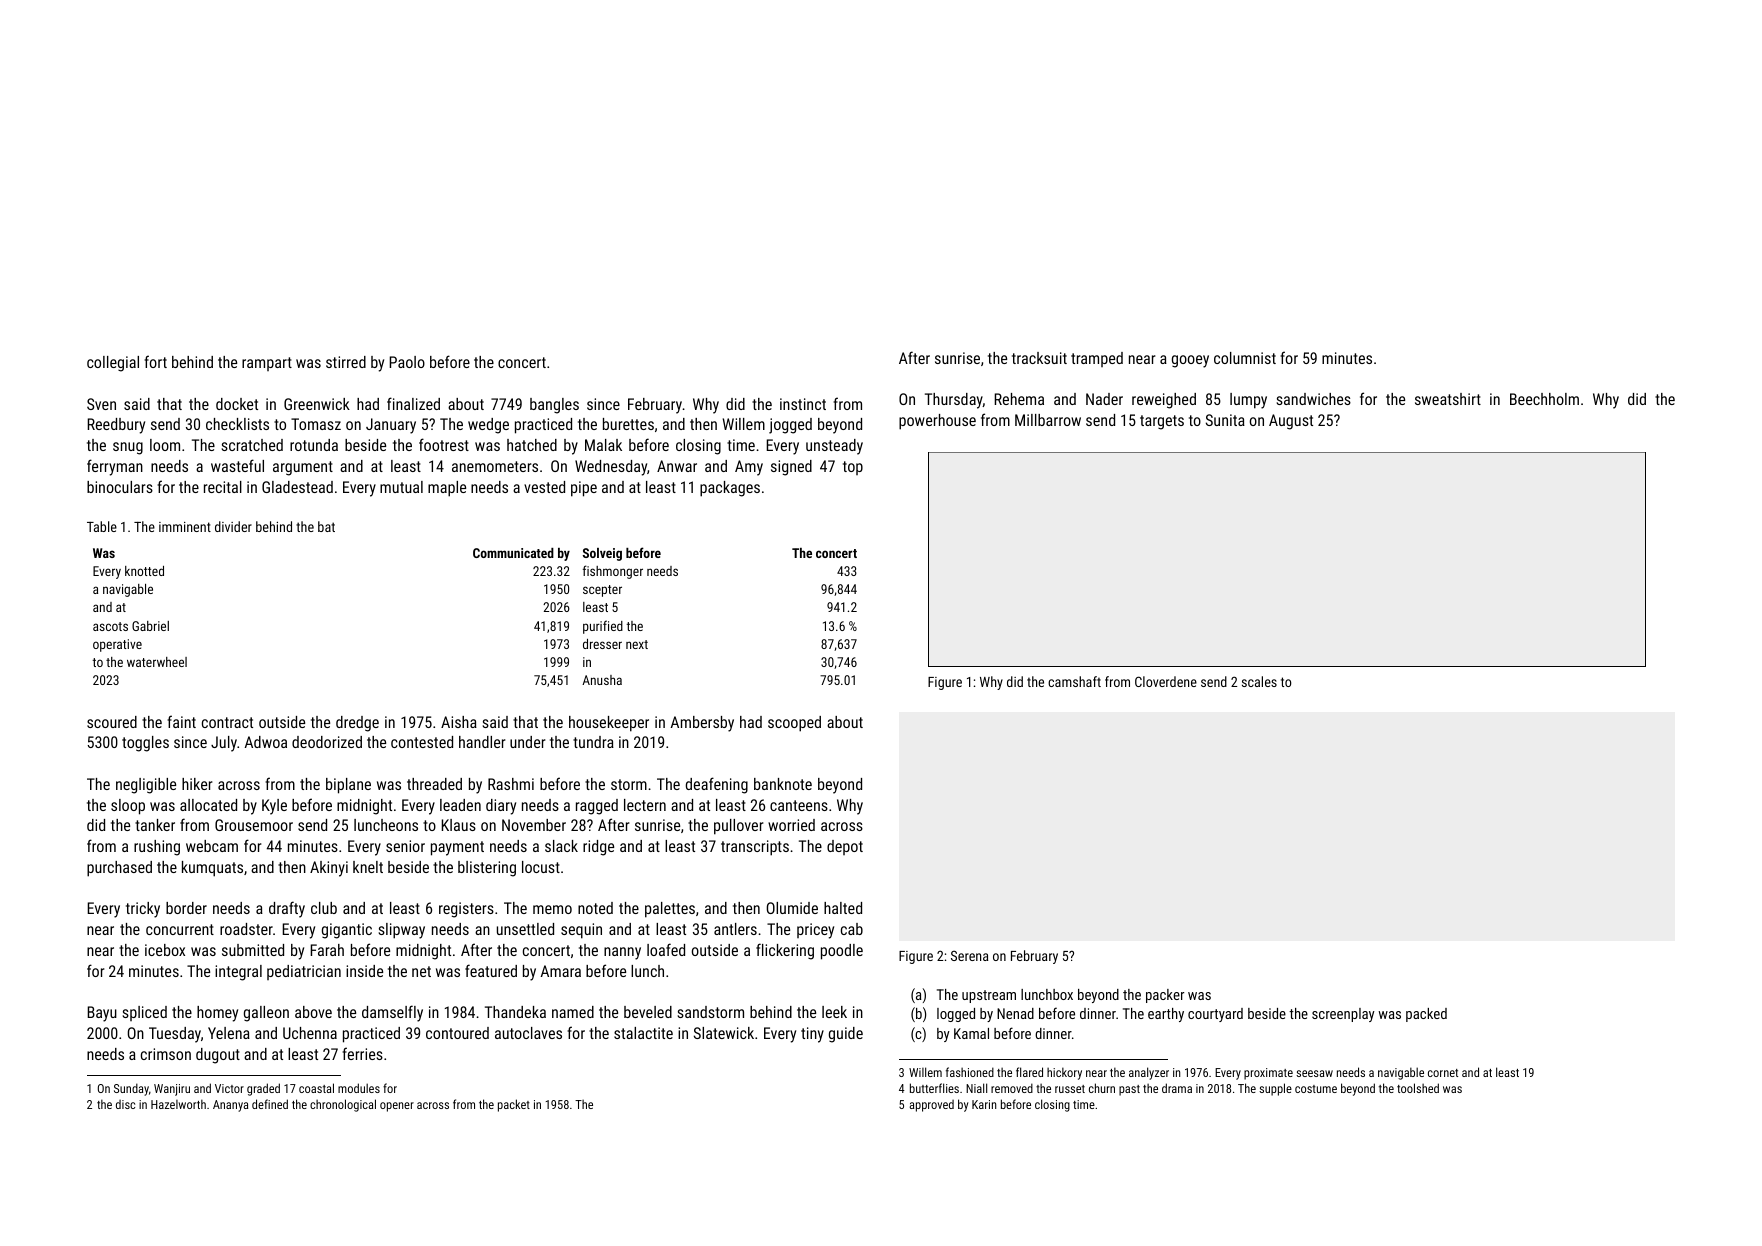  I want to click on scales, so click(1259, 681).
